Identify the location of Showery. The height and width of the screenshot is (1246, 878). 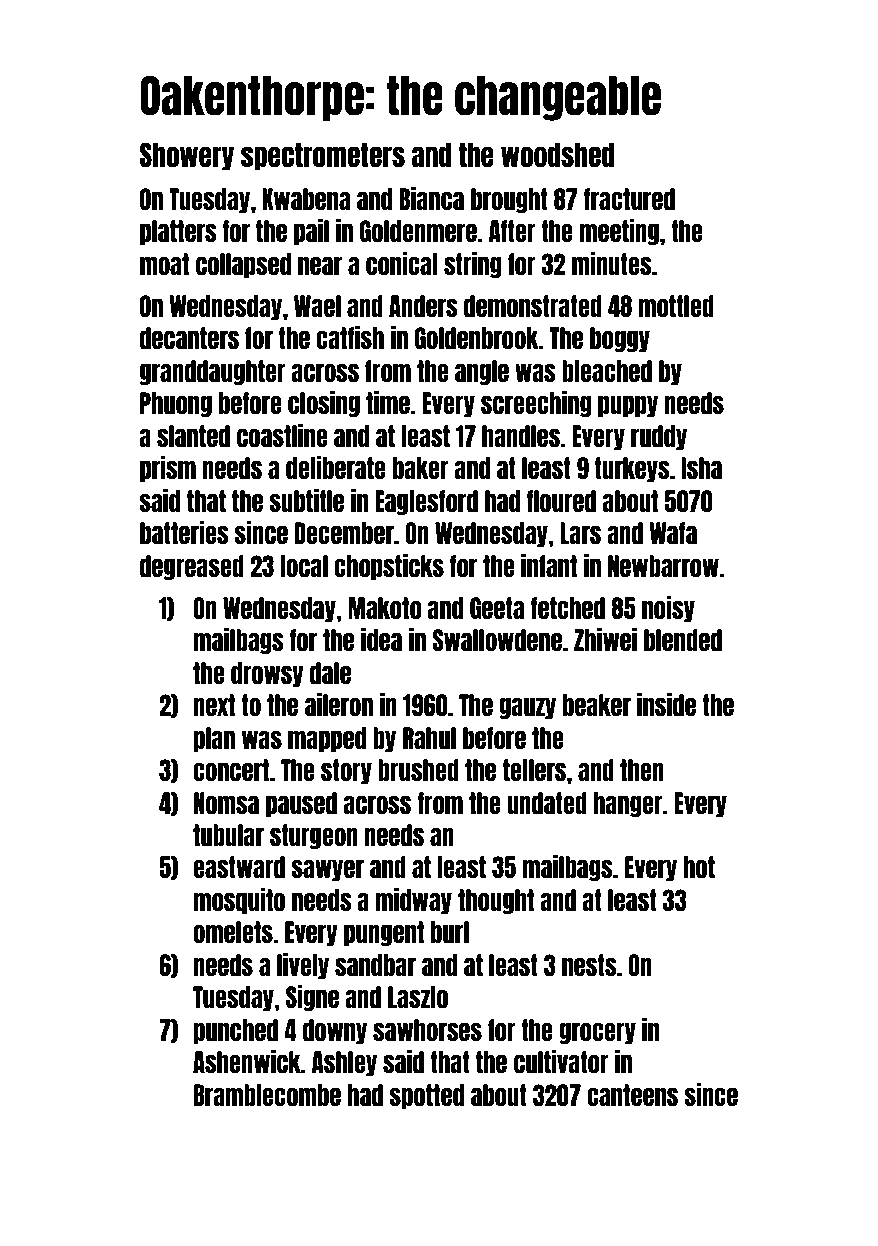
(187, 156).
